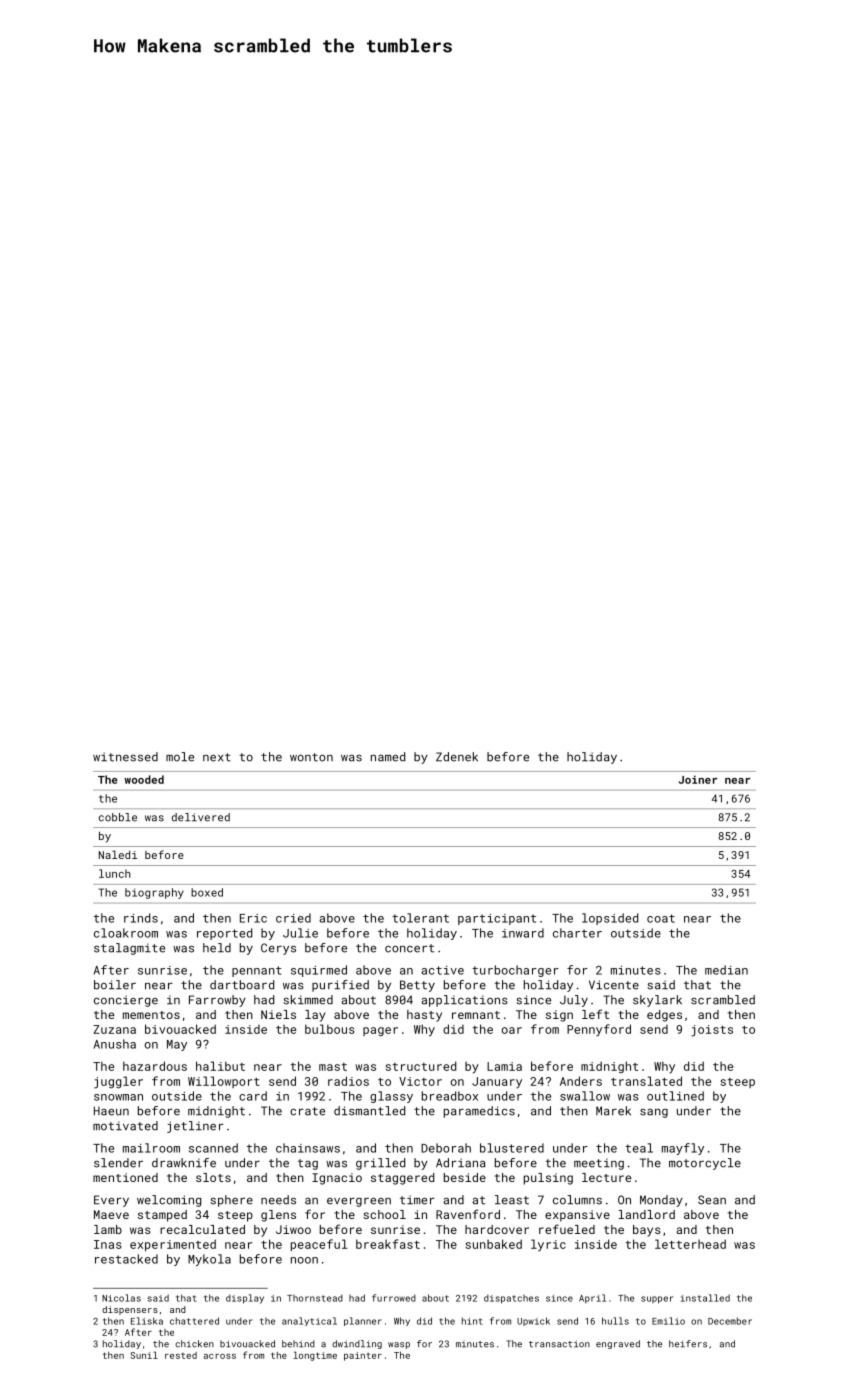  I want to click on lopsided, so click(610, 919).
